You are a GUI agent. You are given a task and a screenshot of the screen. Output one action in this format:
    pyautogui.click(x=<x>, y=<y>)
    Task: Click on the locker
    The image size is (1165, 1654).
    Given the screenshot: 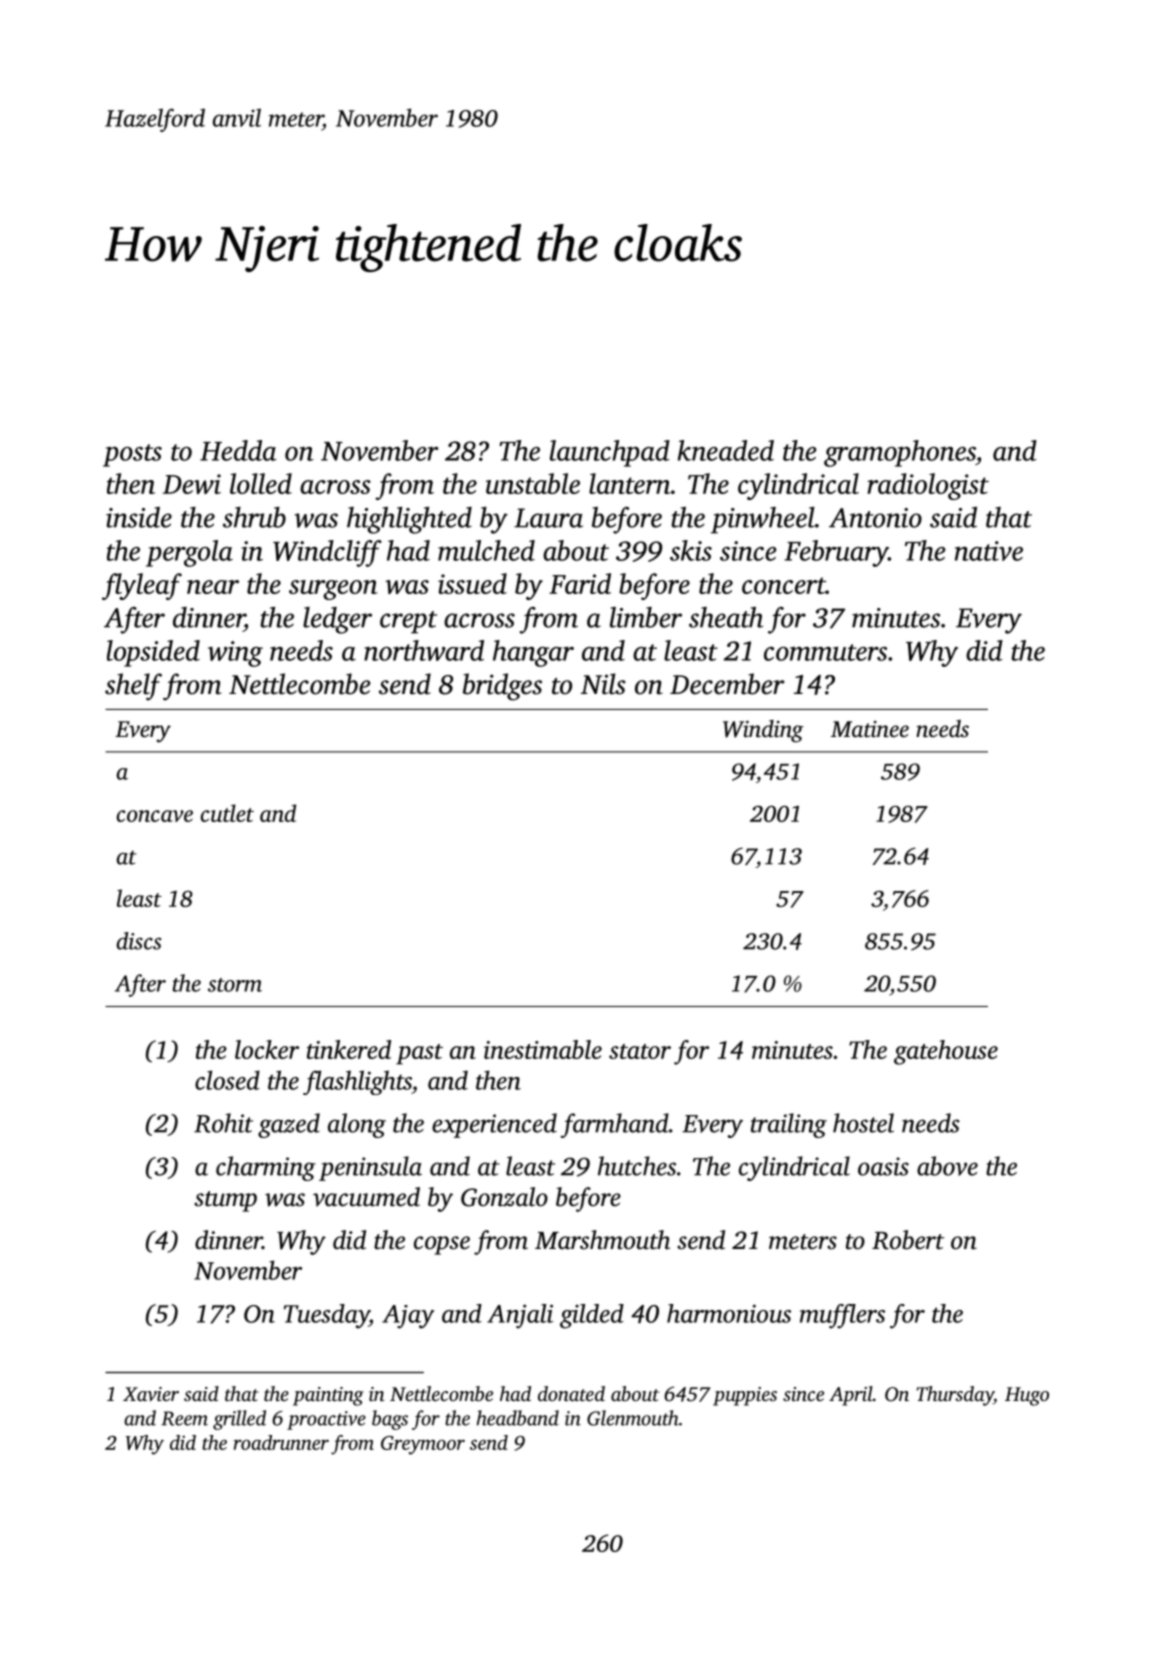 What is the action you would take?
    pyautogui.click(x=267, y=1049)
